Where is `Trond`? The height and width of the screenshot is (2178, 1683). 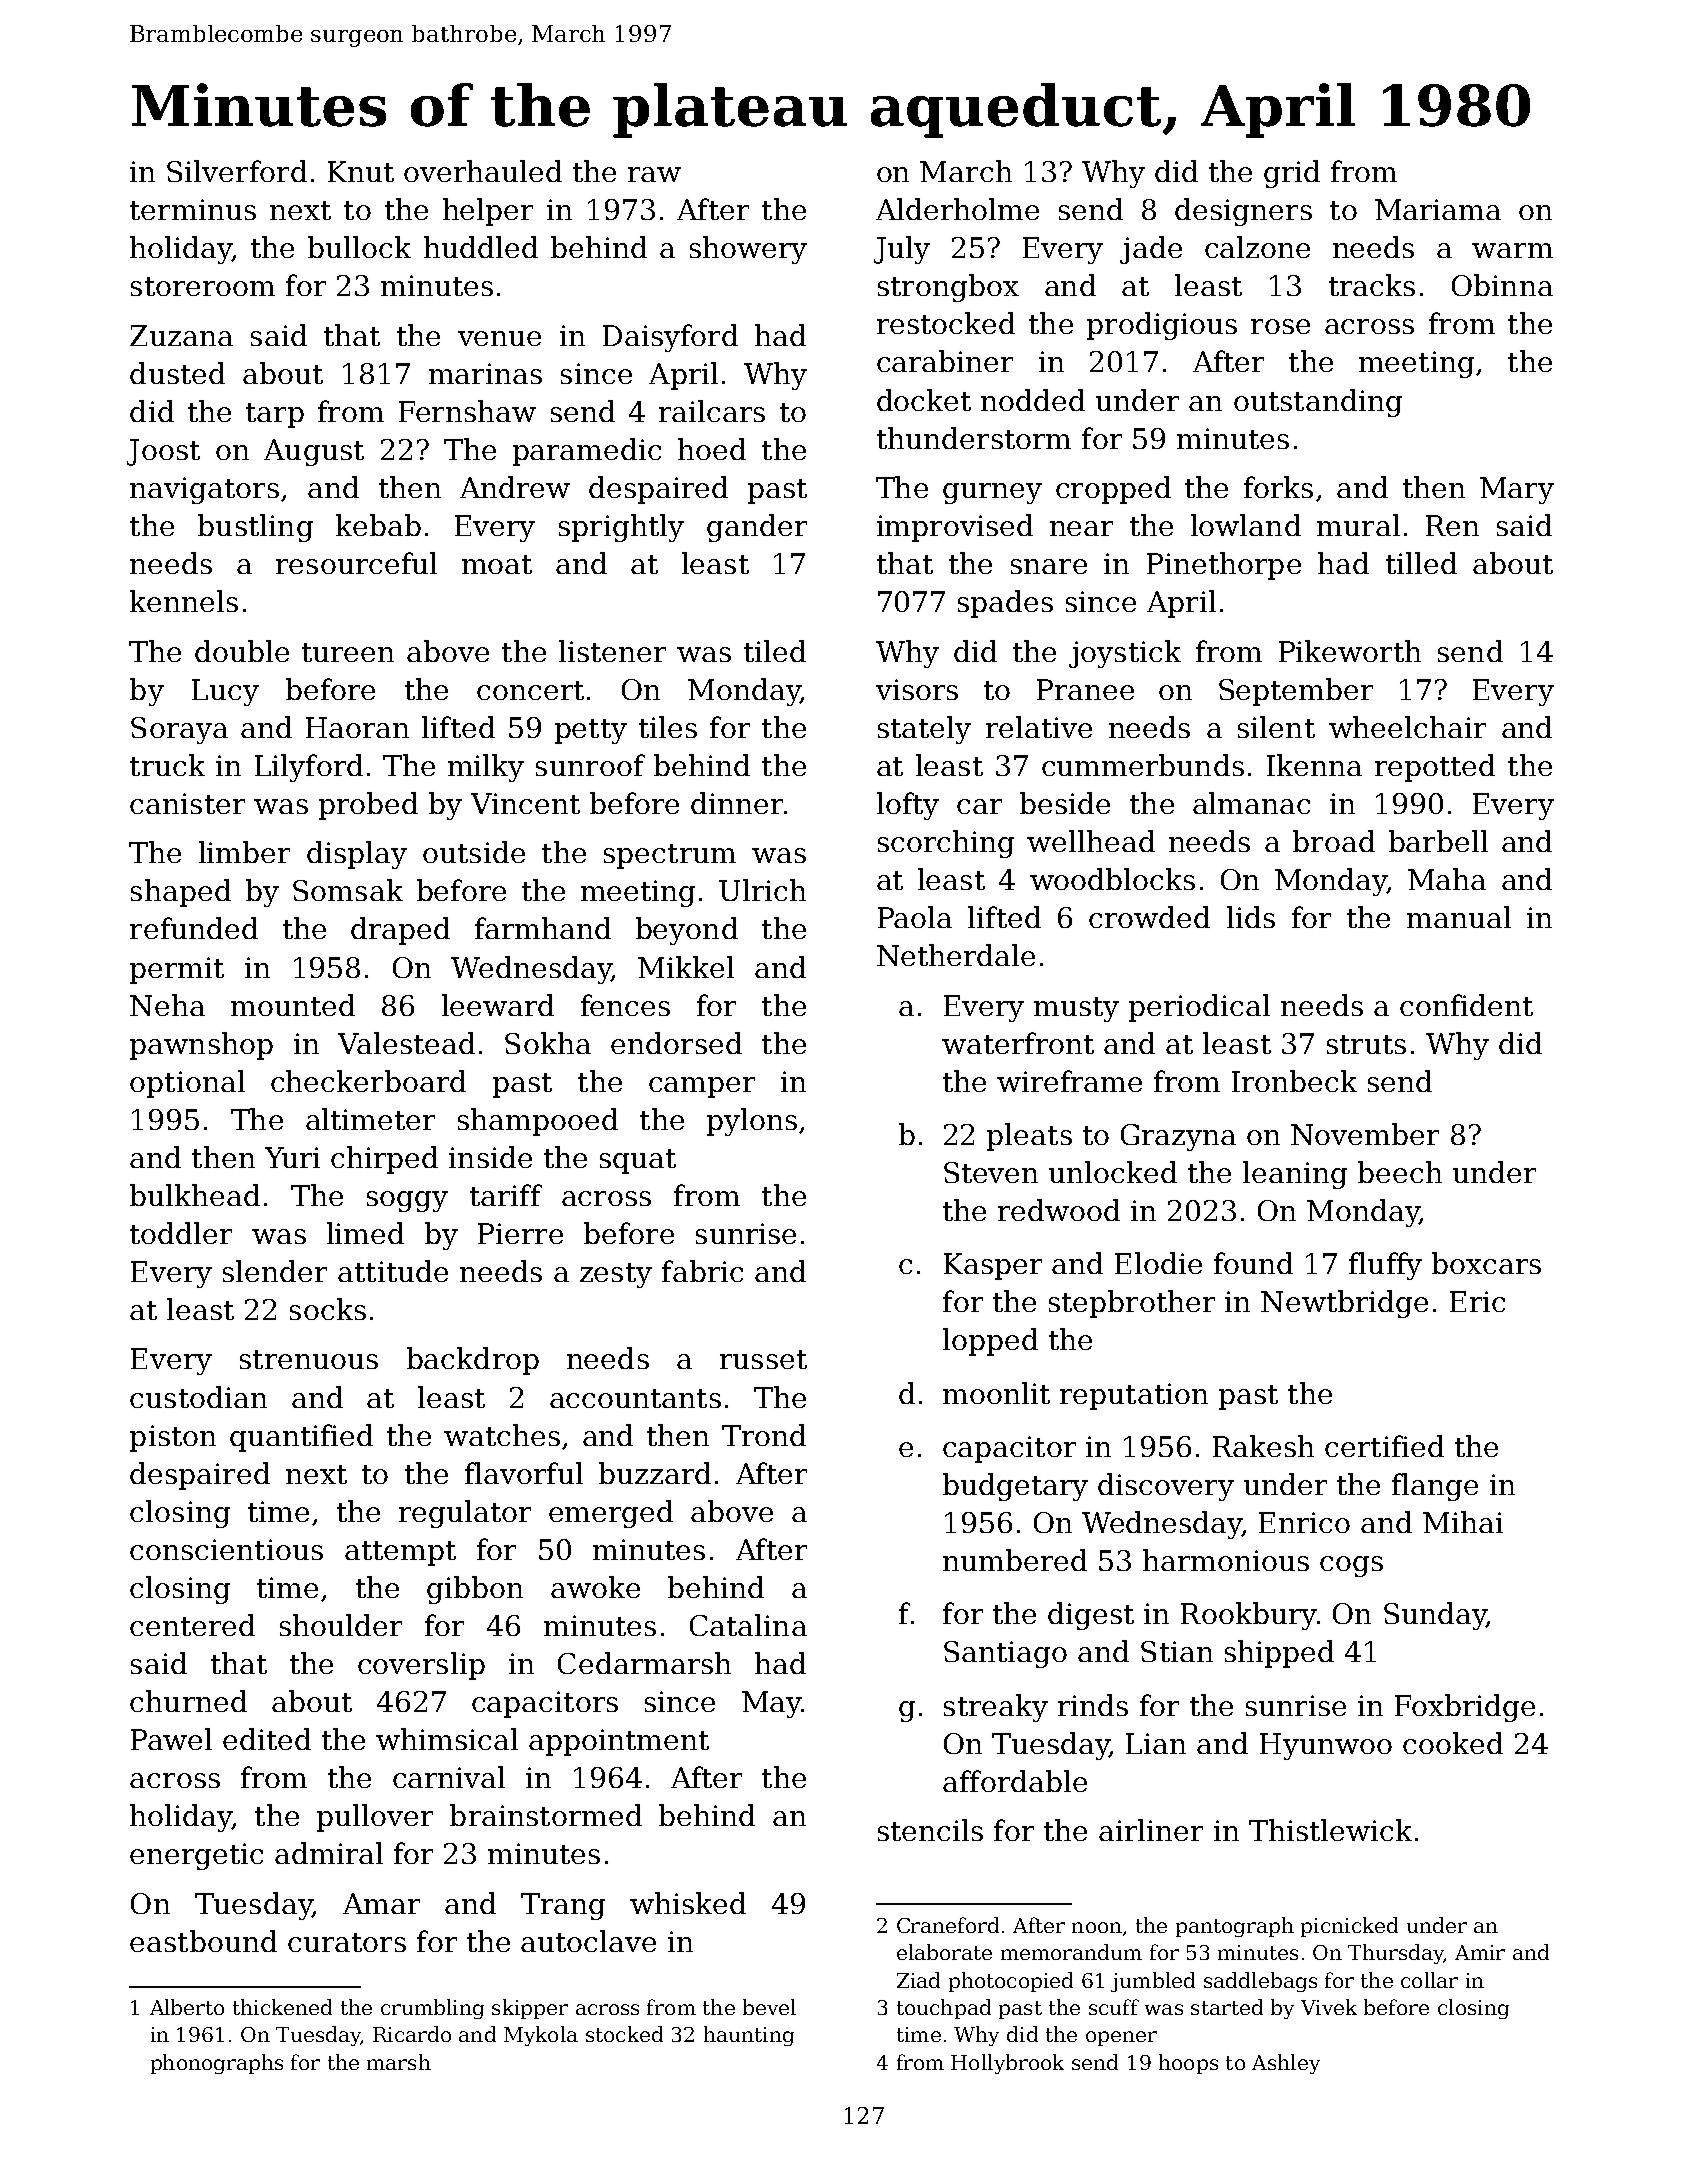
Trond is located at coordinates (764, 1435).
